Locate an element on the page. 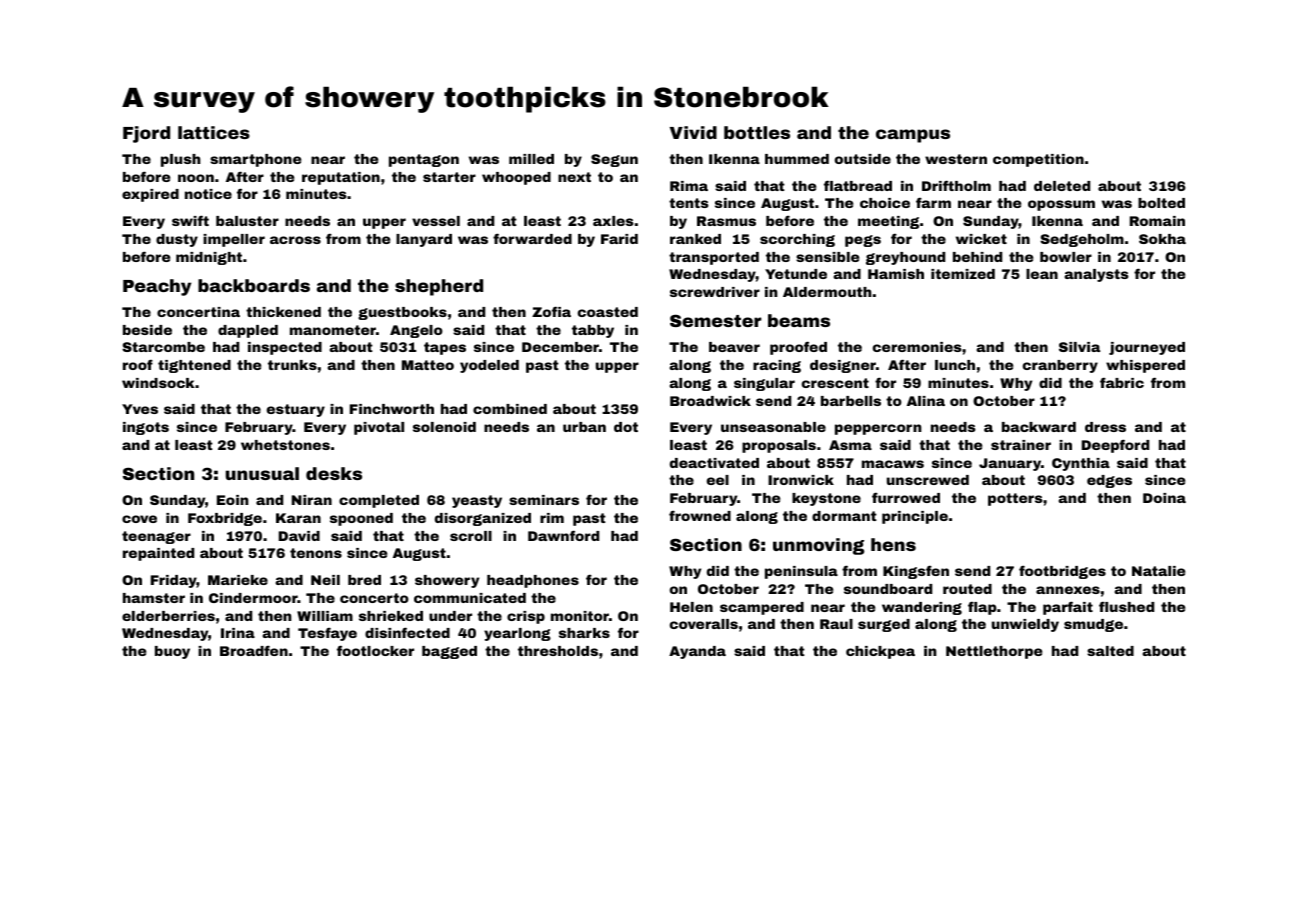 Image resolution: width=1308 pixels, height=924 pixels. Finchworth is located at coordinates (392, 409).
